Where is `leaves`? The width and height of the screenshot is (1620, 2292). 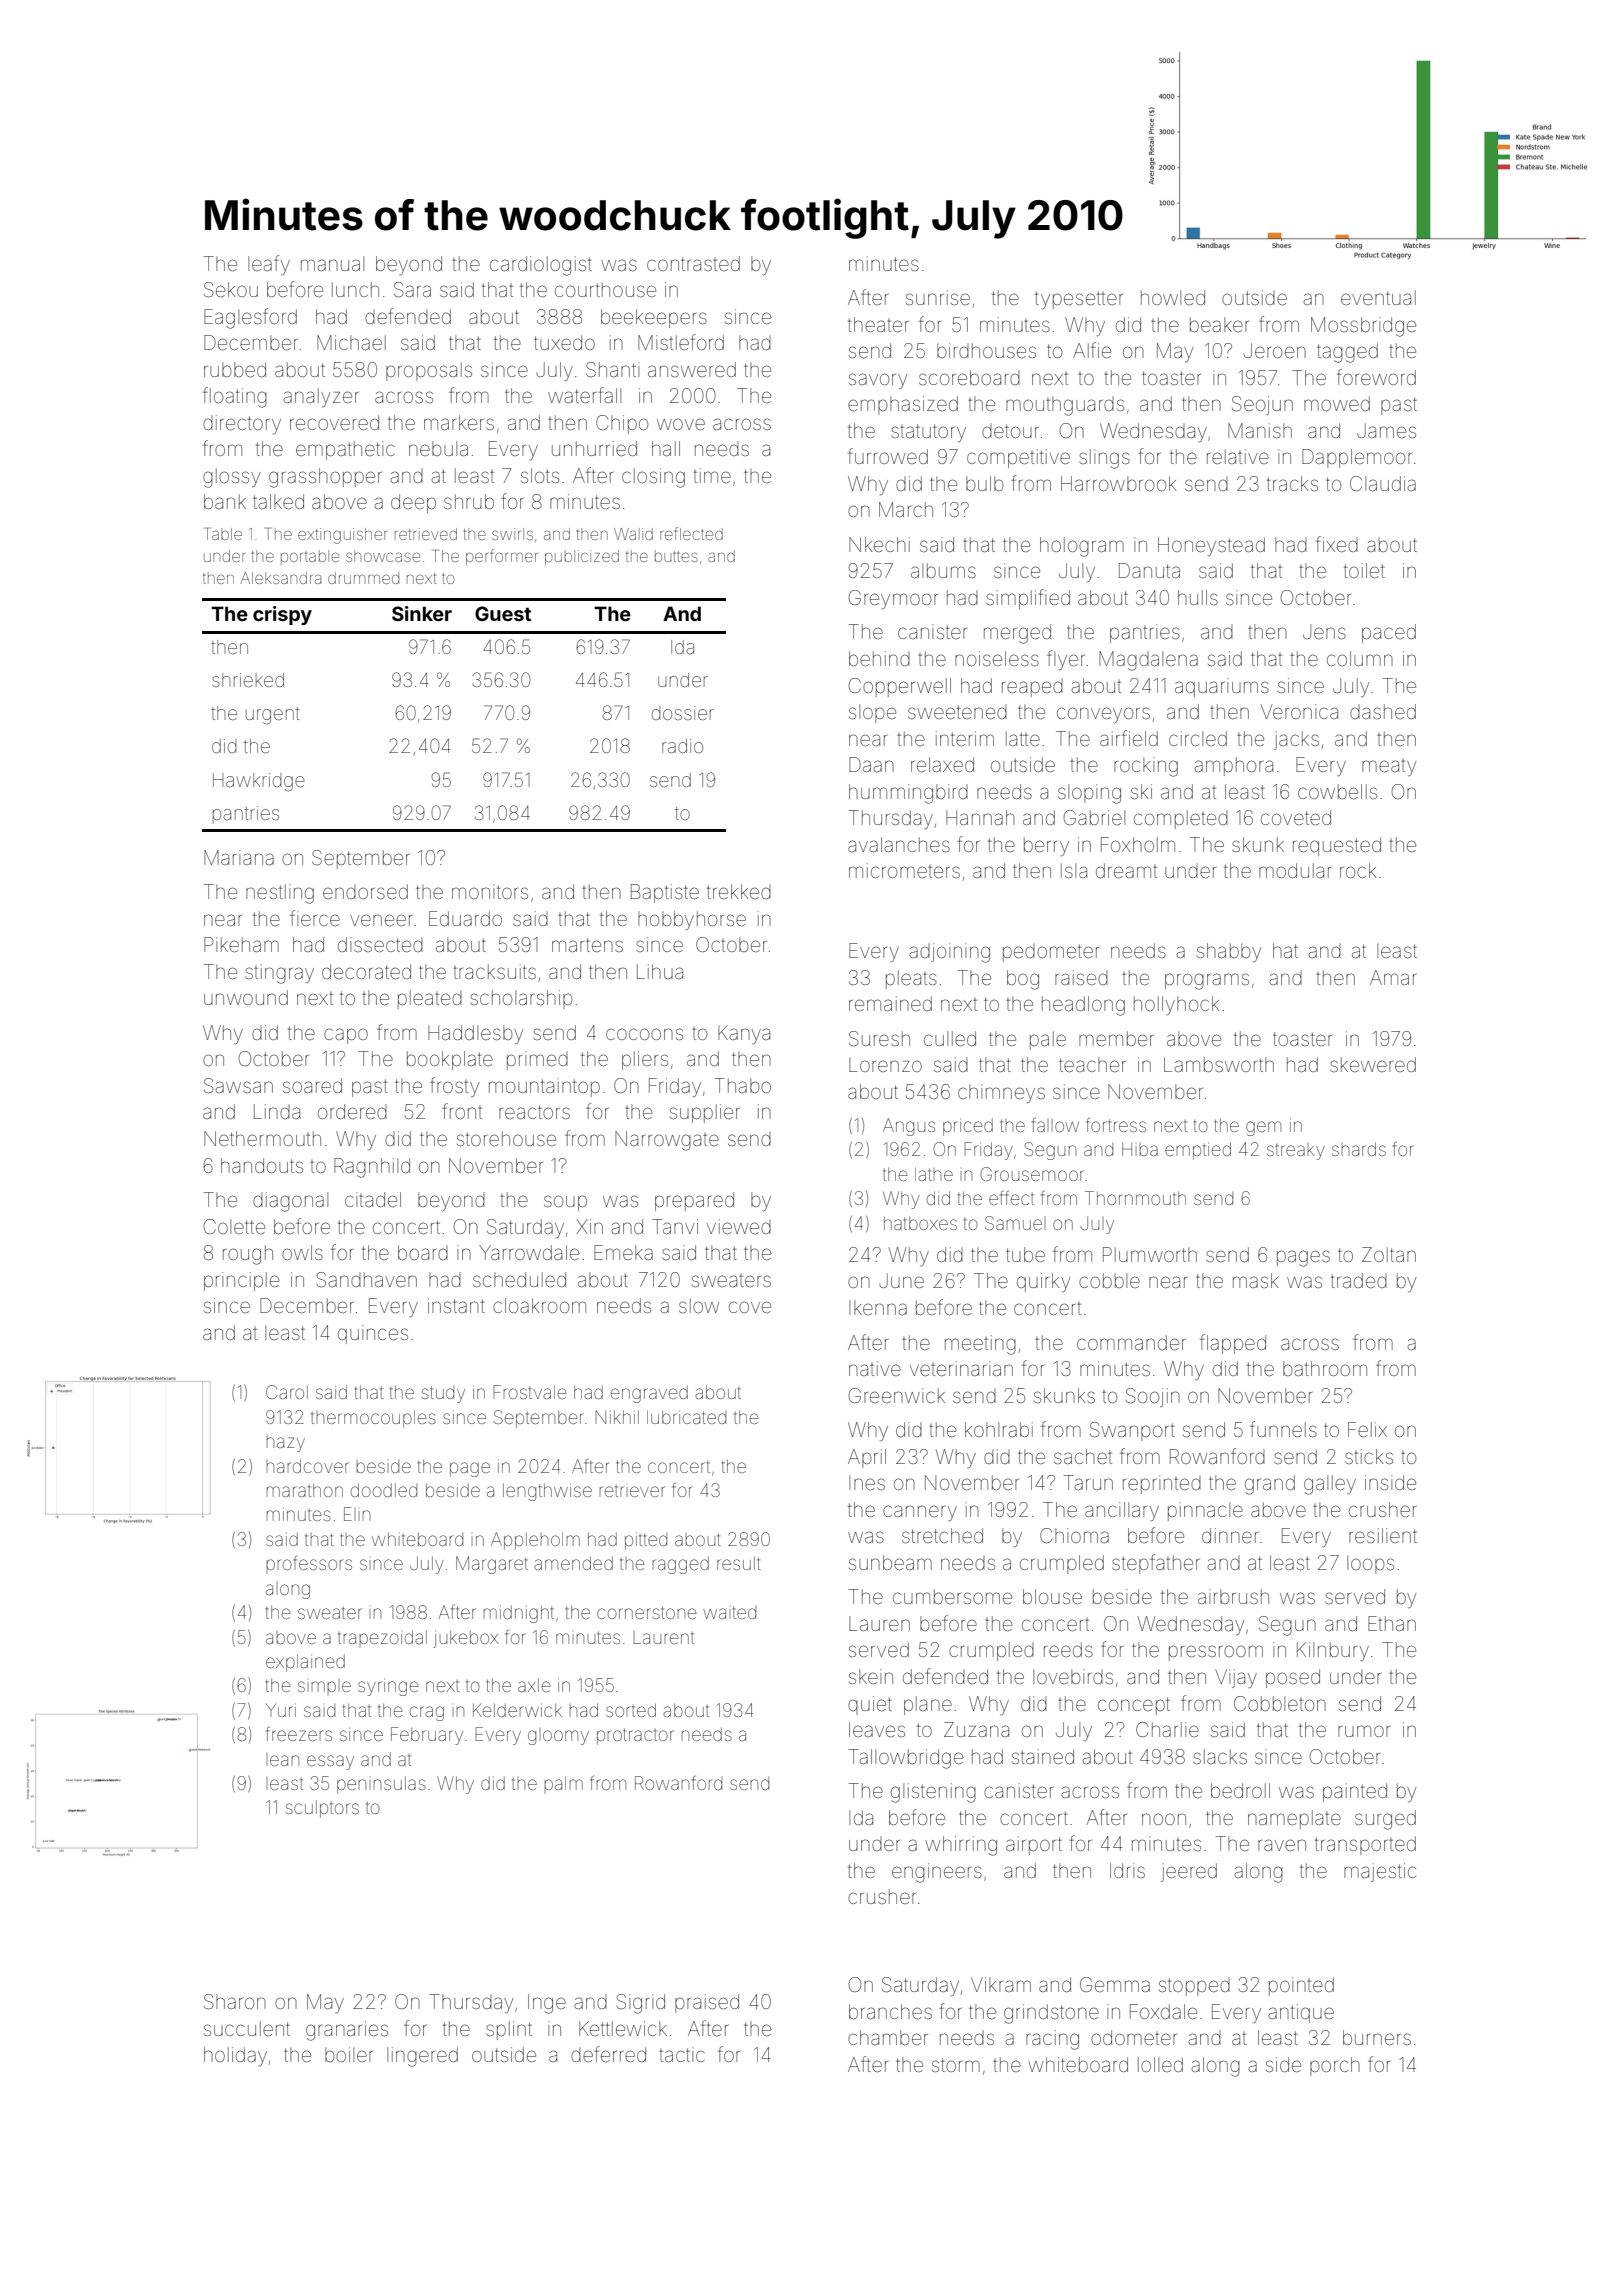 leaves is located at coordinates (877, 1729).
